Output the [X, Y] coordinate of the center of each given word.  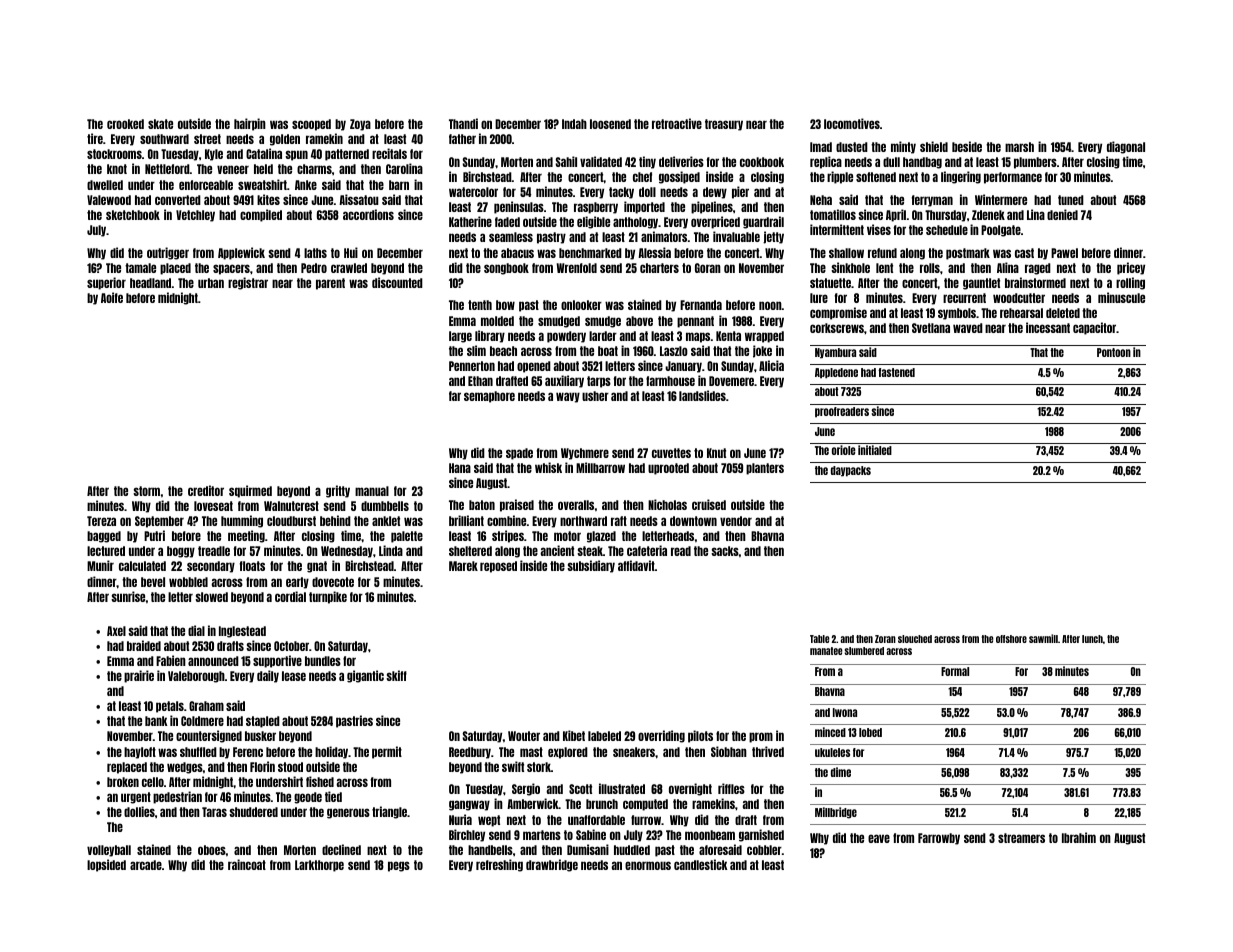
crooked [125, 124]
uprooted [668, 469]
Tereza [101, 521]
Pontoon [1114, 352]
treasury [724, 125]
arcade [146, 865]
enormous [648, 865]
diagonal [1126, 147]
